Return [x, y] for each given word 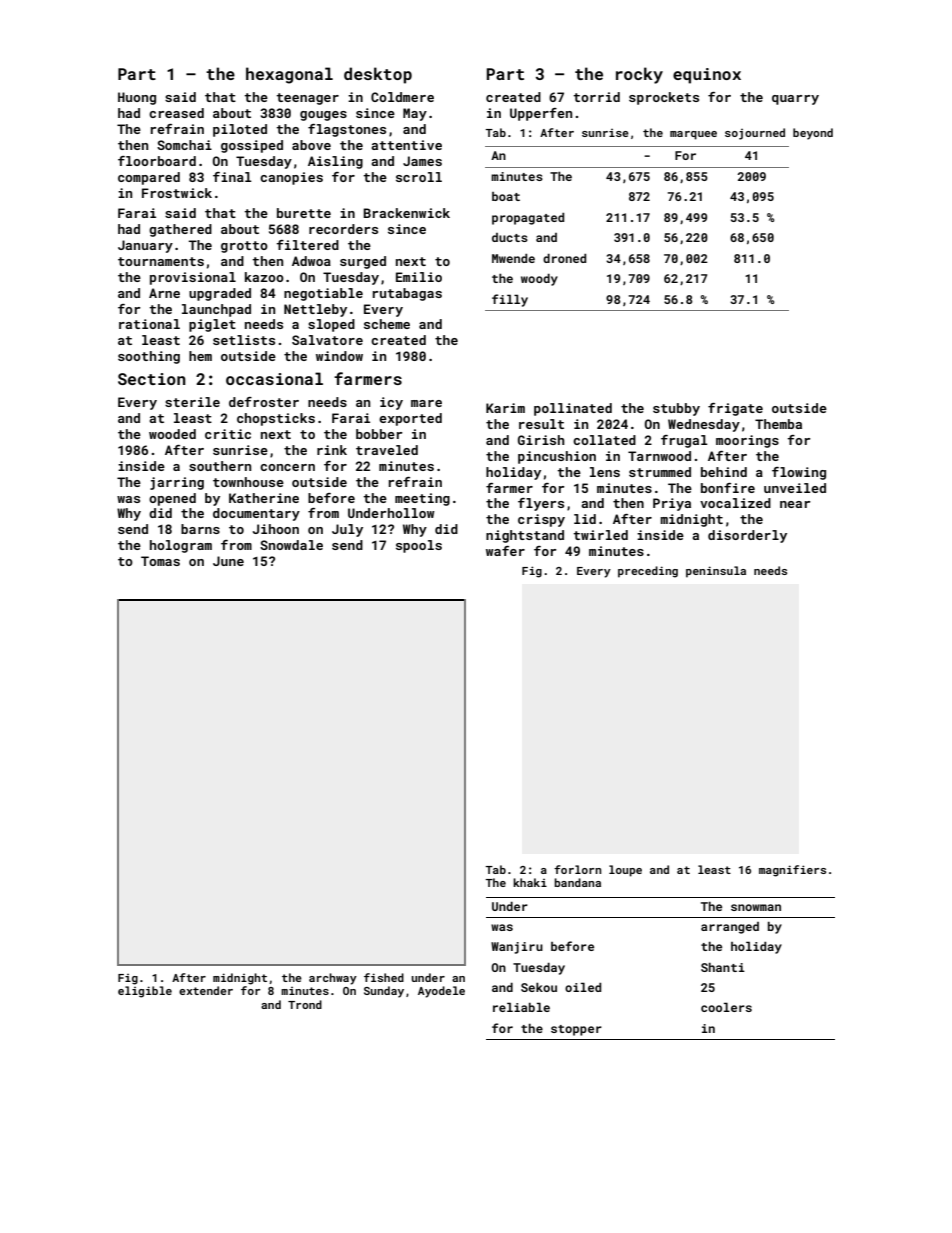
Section [152, 379]
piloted [240, 130]
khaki [530, 882]
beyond [813, 134]
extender [206, 990]
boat [506, 196]
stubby [676, 409]
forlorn [577, 869]
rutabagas [407, 294]
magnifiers [792, 871]
